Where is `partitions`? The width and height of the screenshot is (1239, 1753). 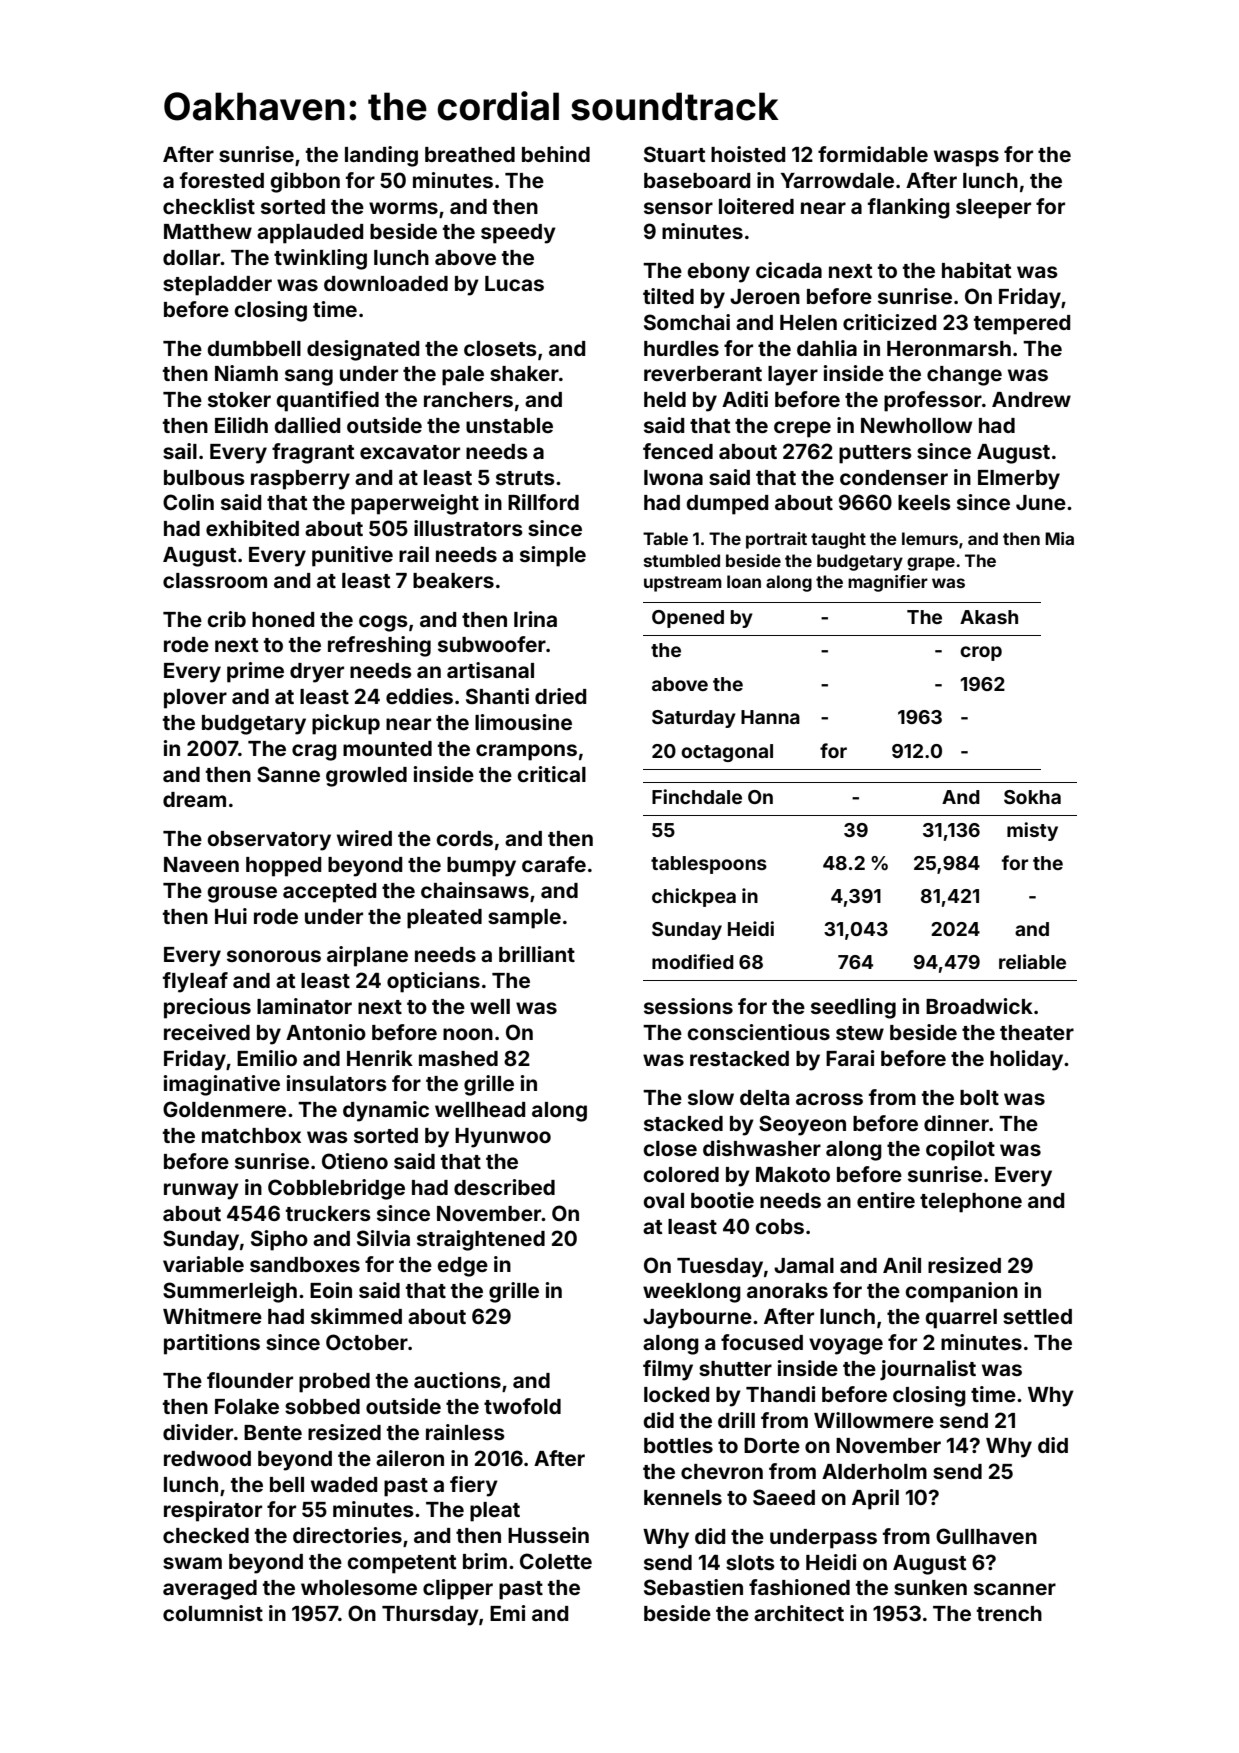
partitions is located at coordinates (212, 1344).
